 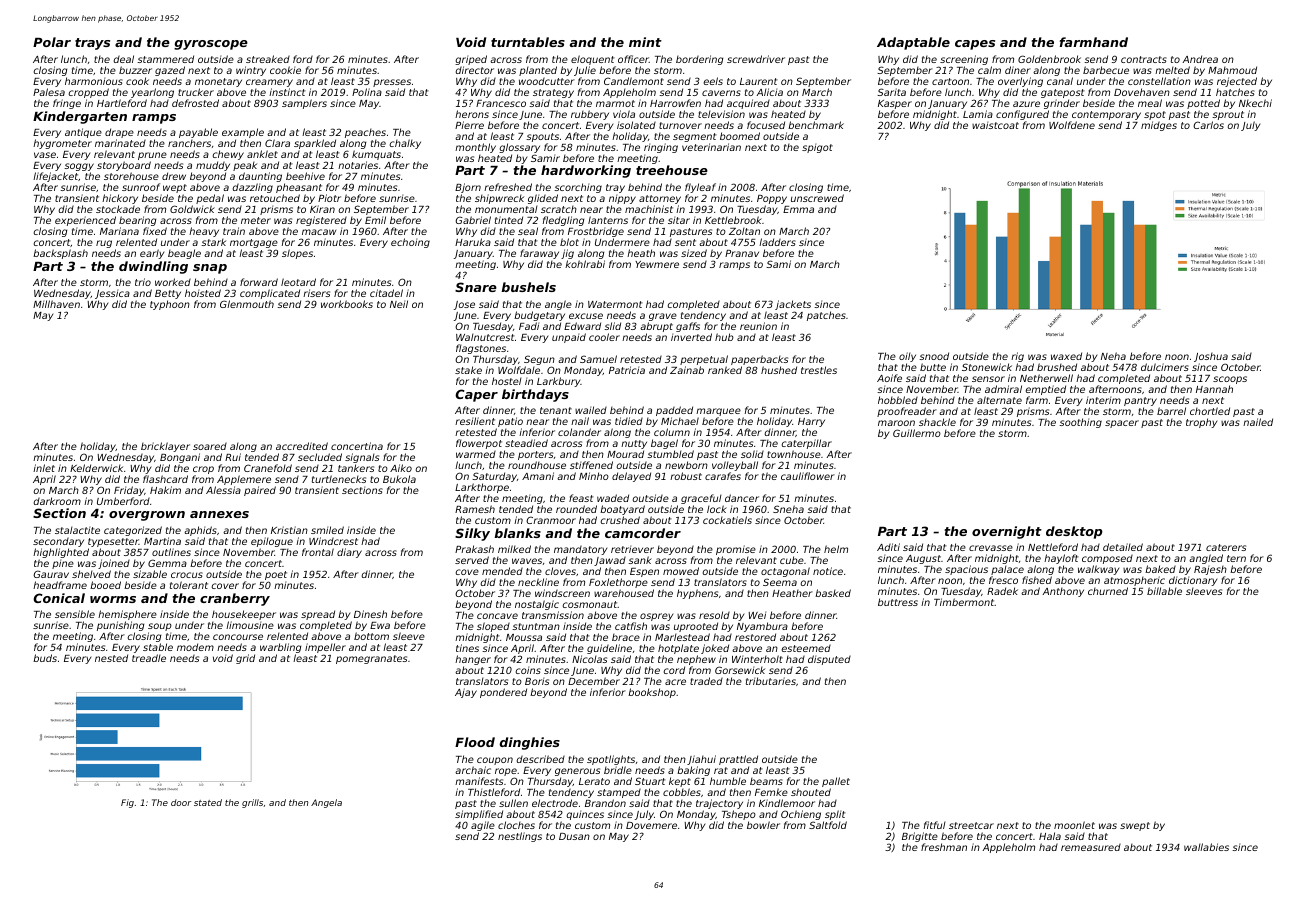 I want to click on slopes, so click(x=297, y=254).
